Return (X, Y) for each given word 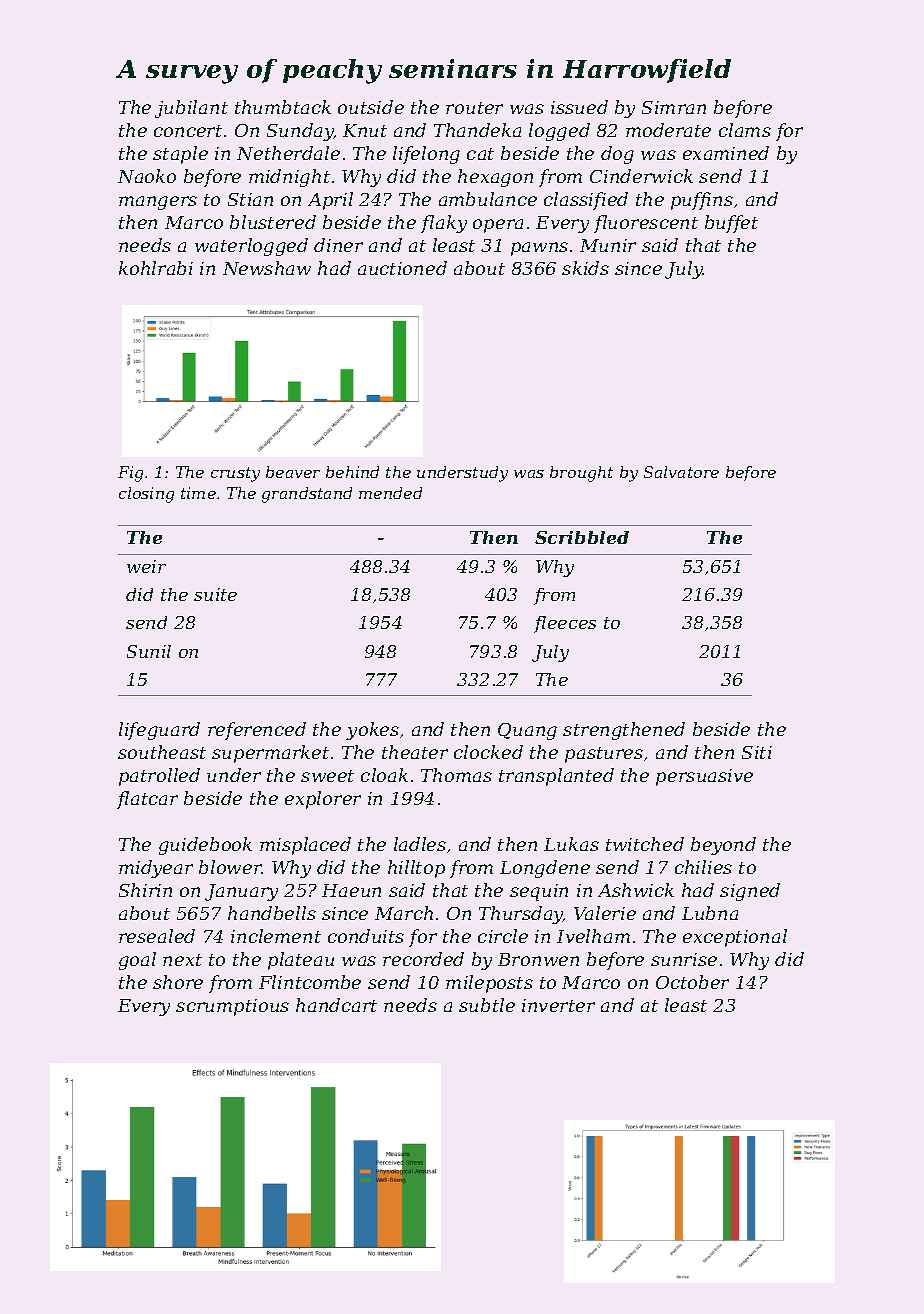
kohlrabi (156, 268)
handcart (336, 1005)
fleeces (565, 624)
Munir (608, 245)
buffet (731, 224)
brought (581, 474)
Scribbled (582, 537)
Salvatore (681, 472)
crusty (235, 474)
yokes (372, 731)
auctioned (402, 268)
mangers (158, 203)
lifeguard (159, 731)
